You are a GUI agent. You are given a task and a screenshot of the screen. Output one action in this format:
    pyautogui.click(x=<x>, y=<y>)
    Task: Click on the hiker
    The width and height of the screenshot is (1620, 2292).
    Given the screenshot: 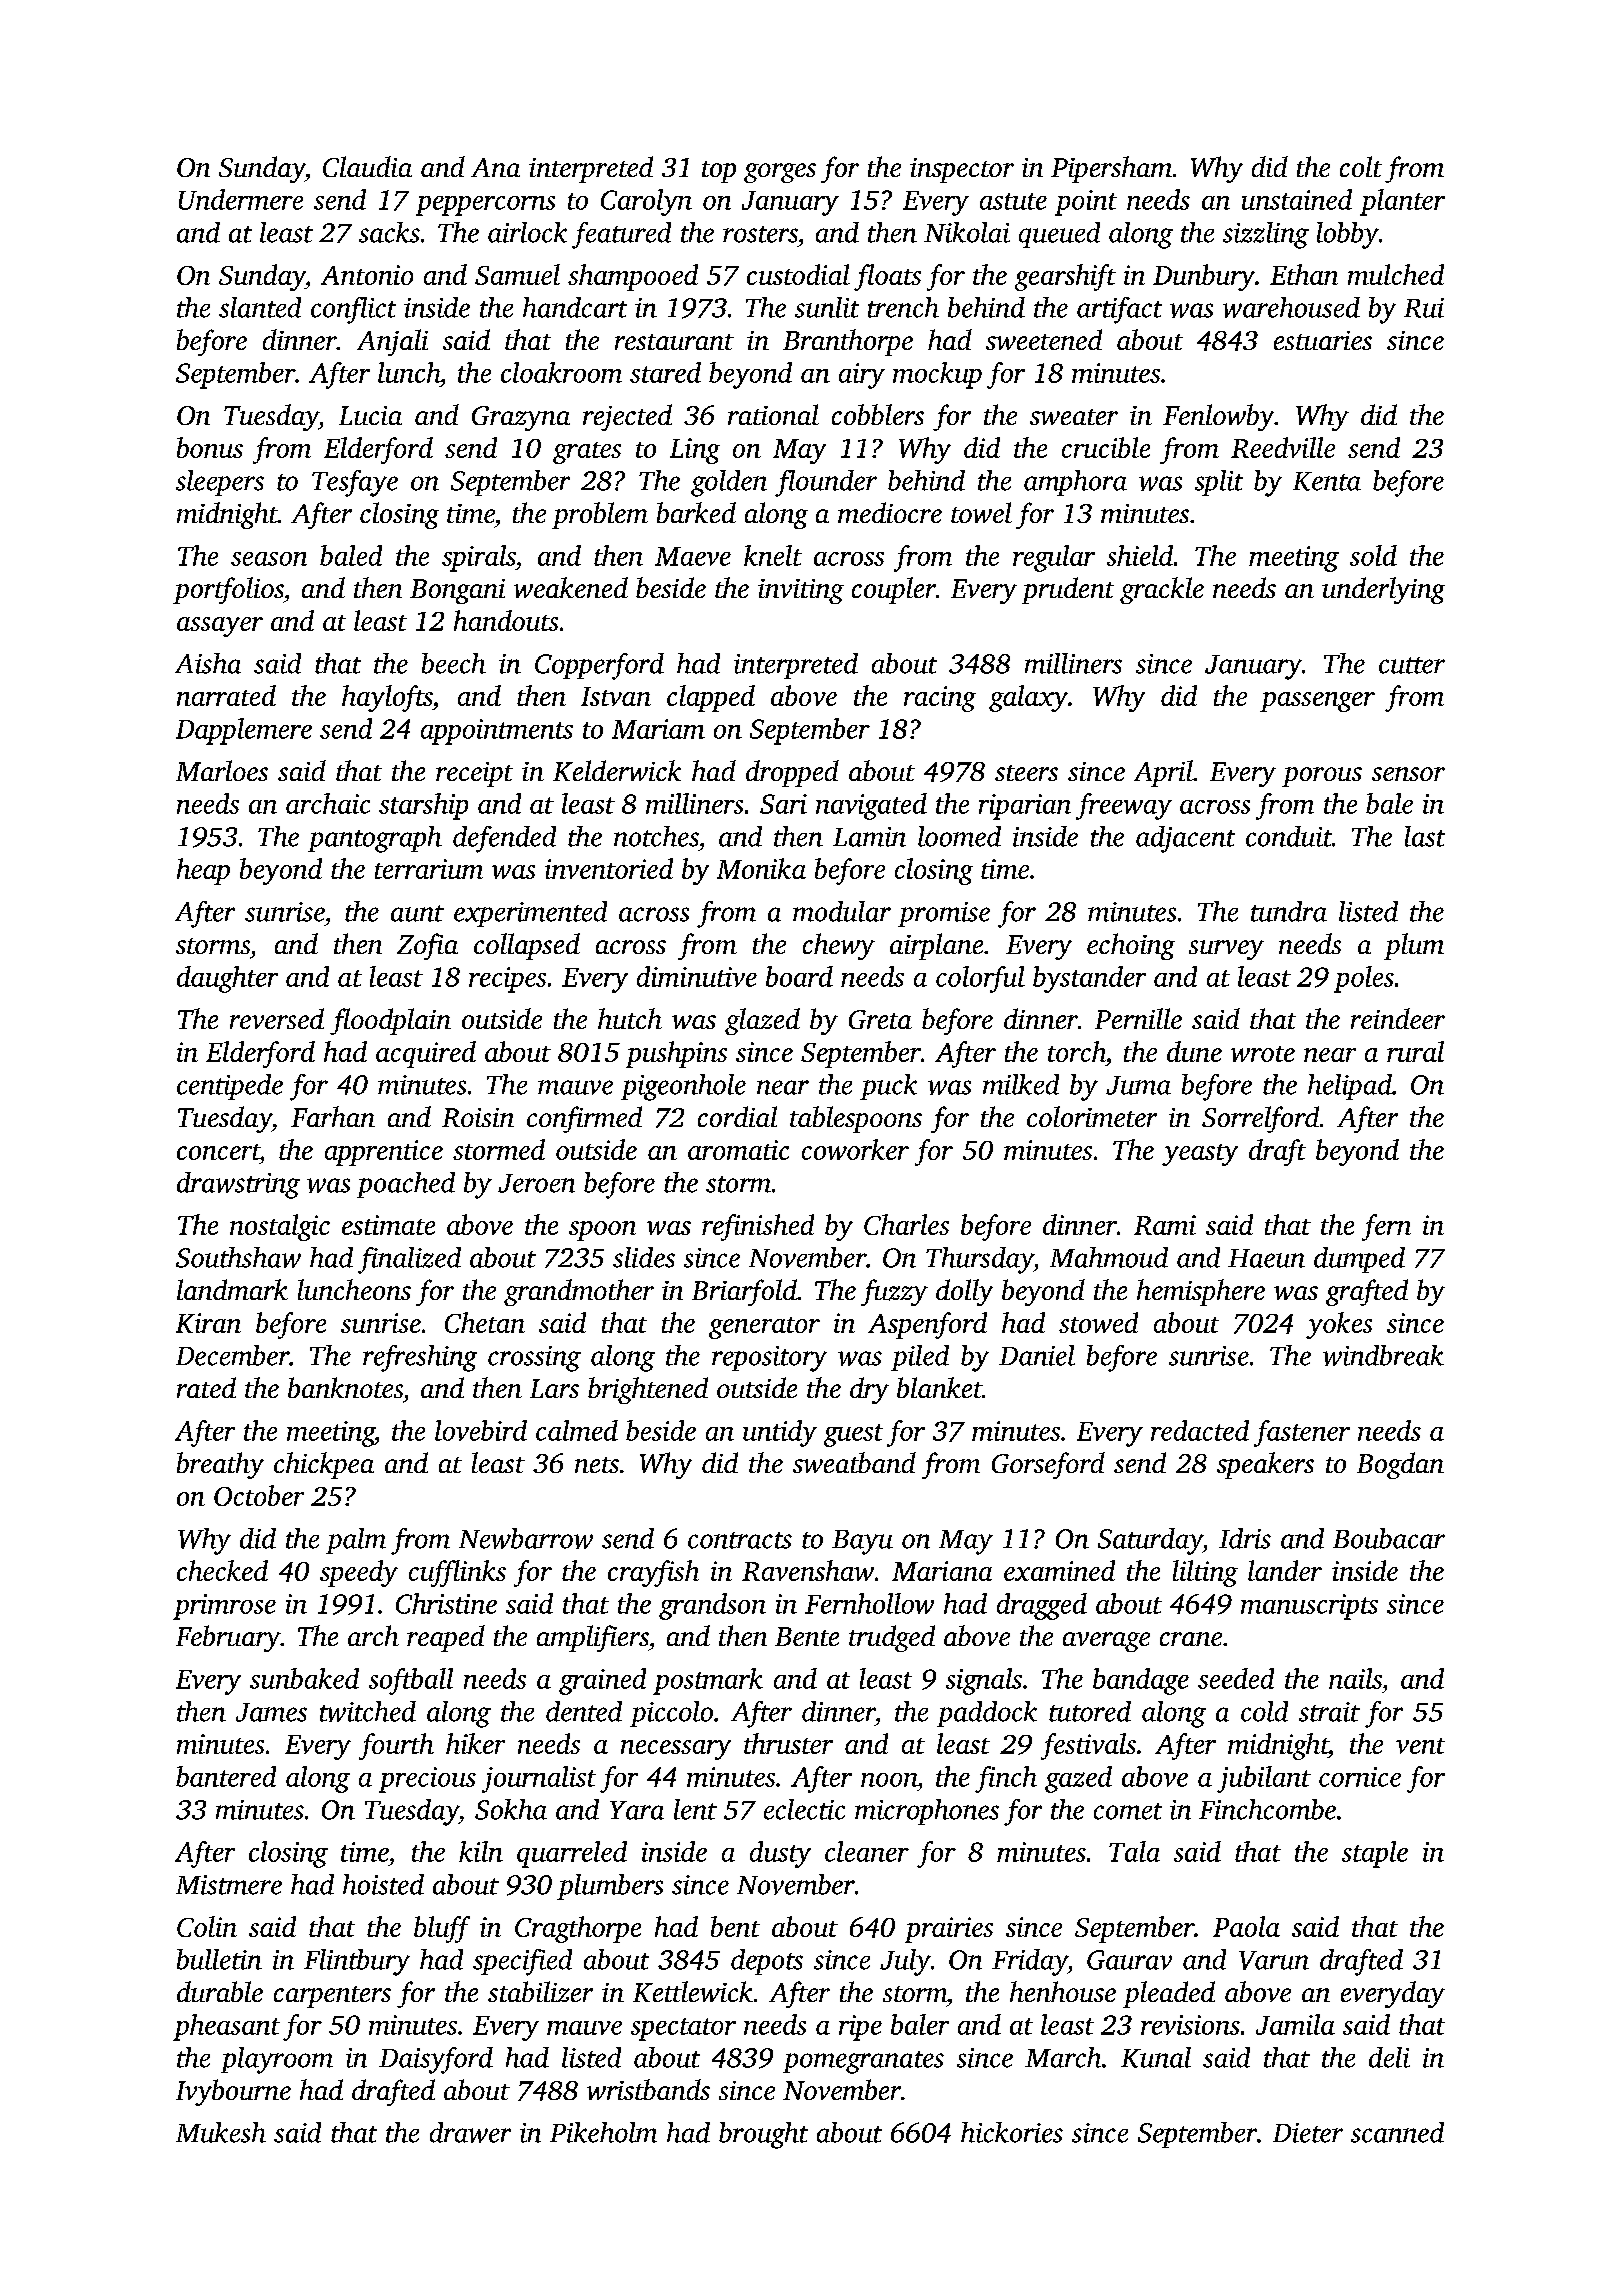 What is the action you would take?
    pyautogui.click(x=475, y=1743)
